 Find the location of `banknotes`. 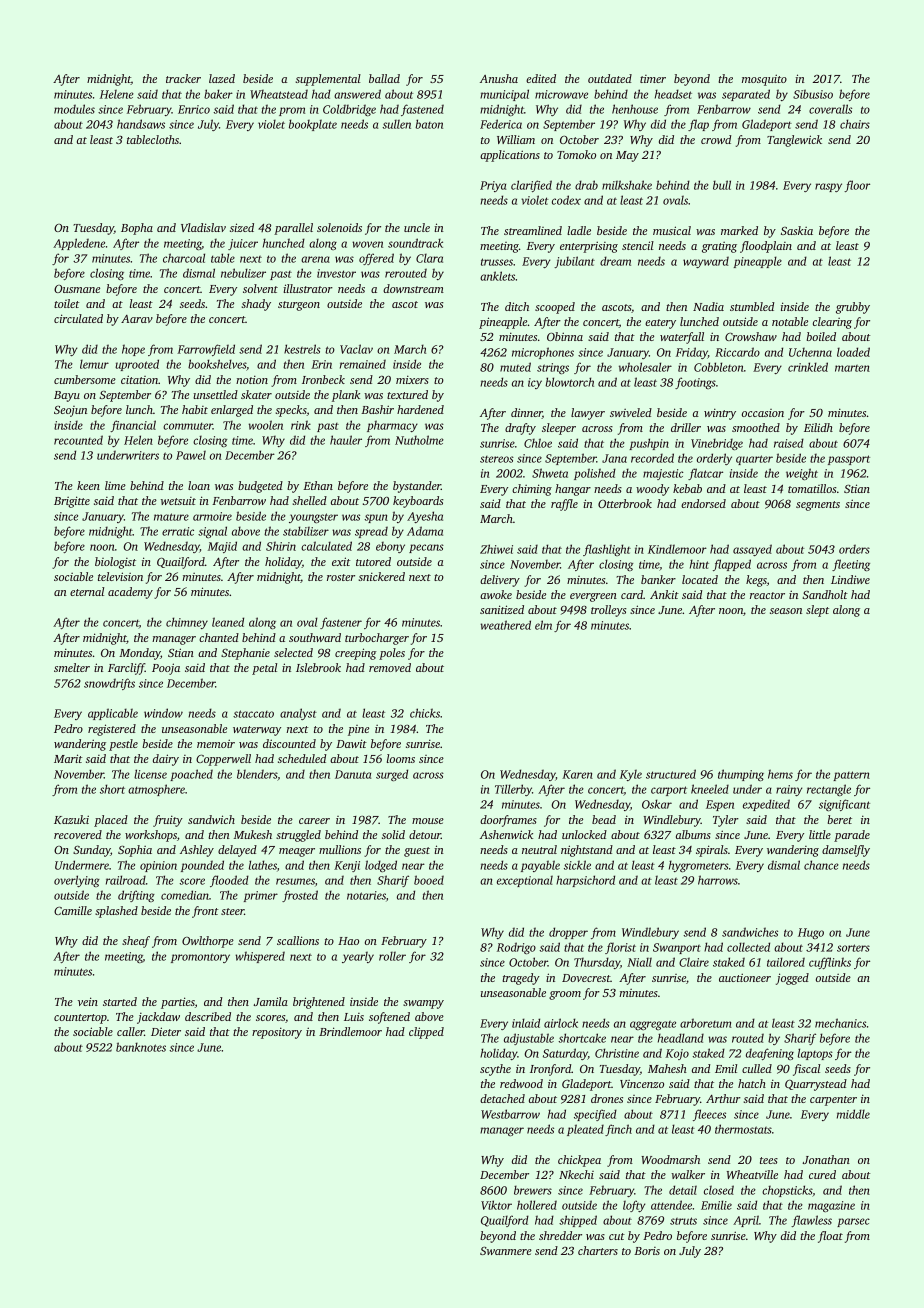

banknotes is located at coordinates (141, 1047).
